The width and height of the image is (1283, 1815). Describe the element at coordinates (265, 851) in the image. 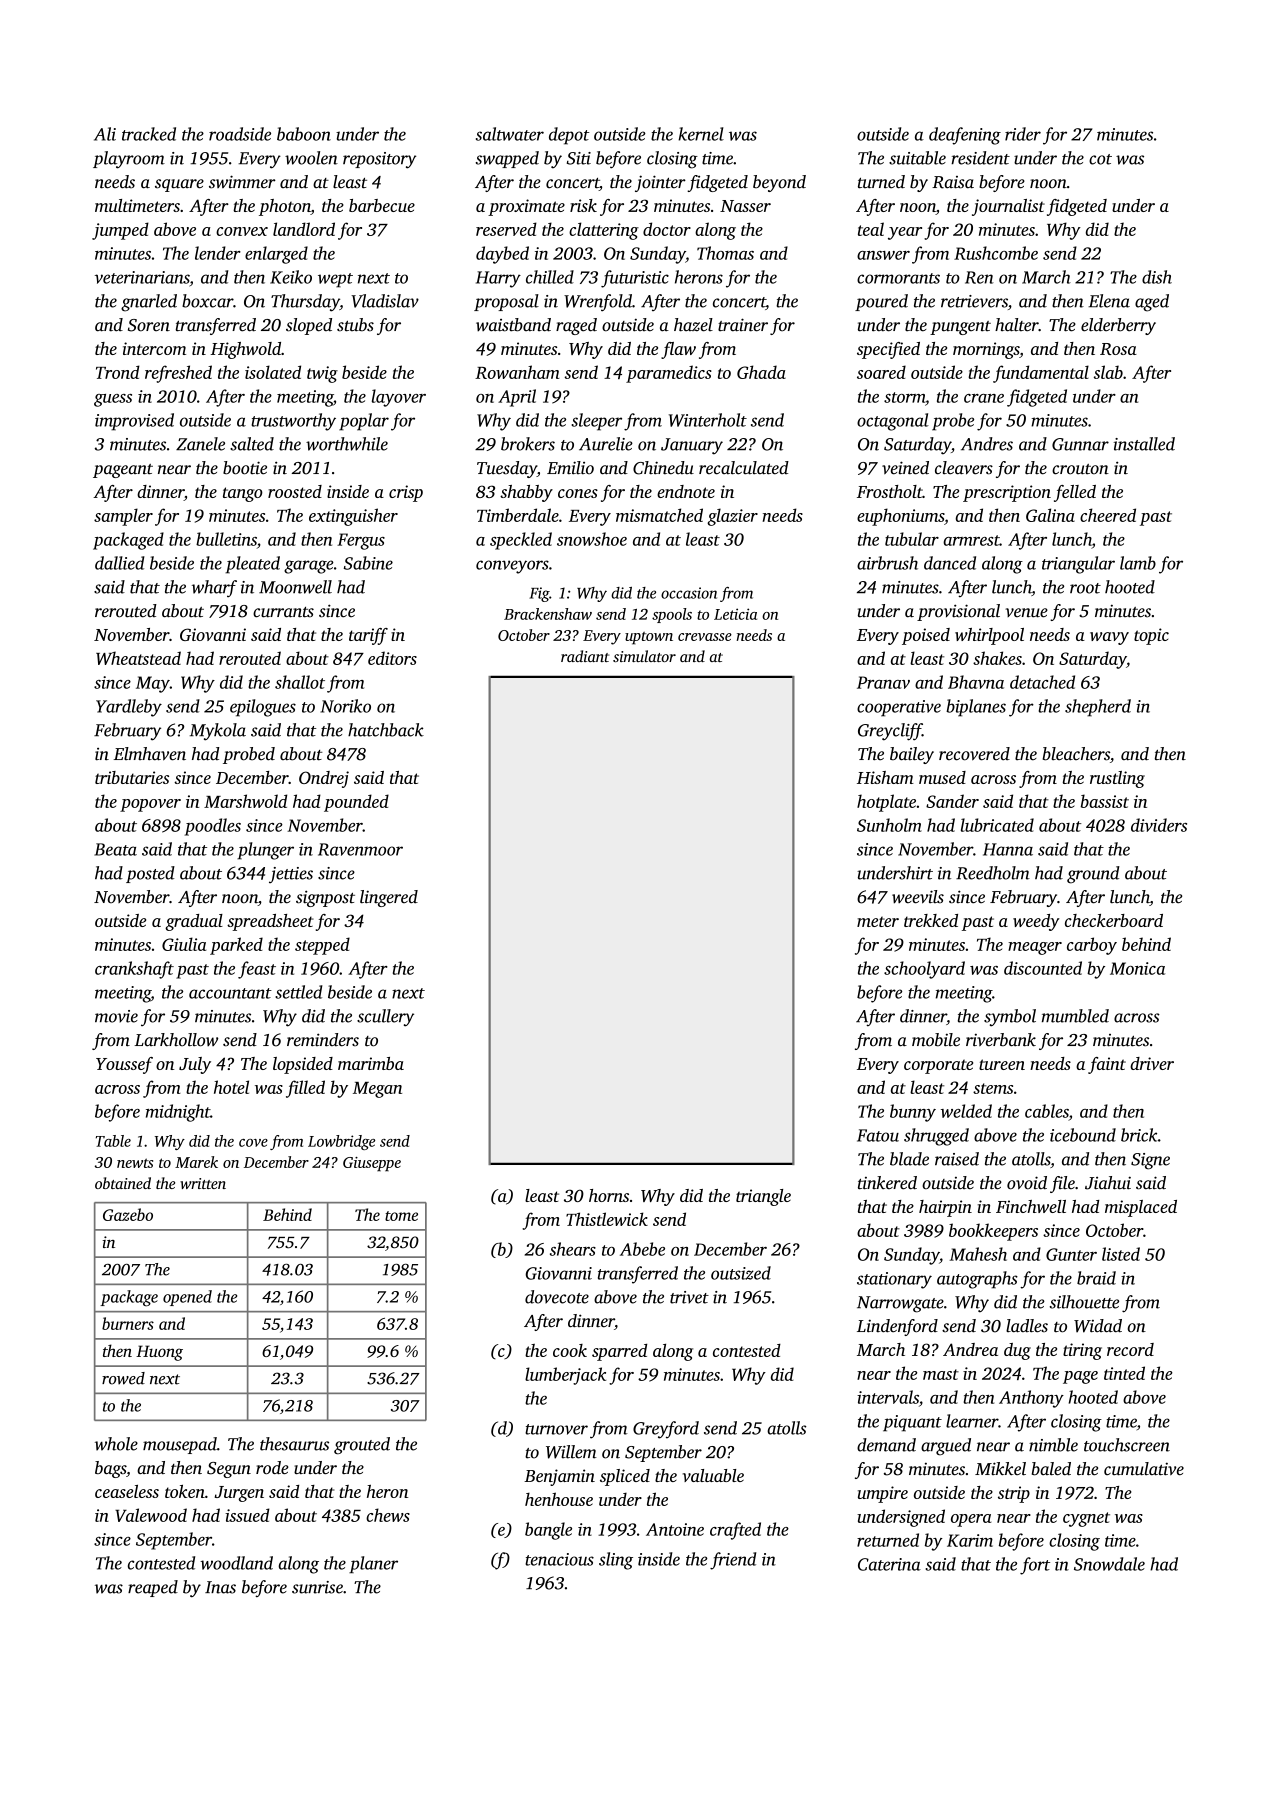

I see `plunger` at that location.
